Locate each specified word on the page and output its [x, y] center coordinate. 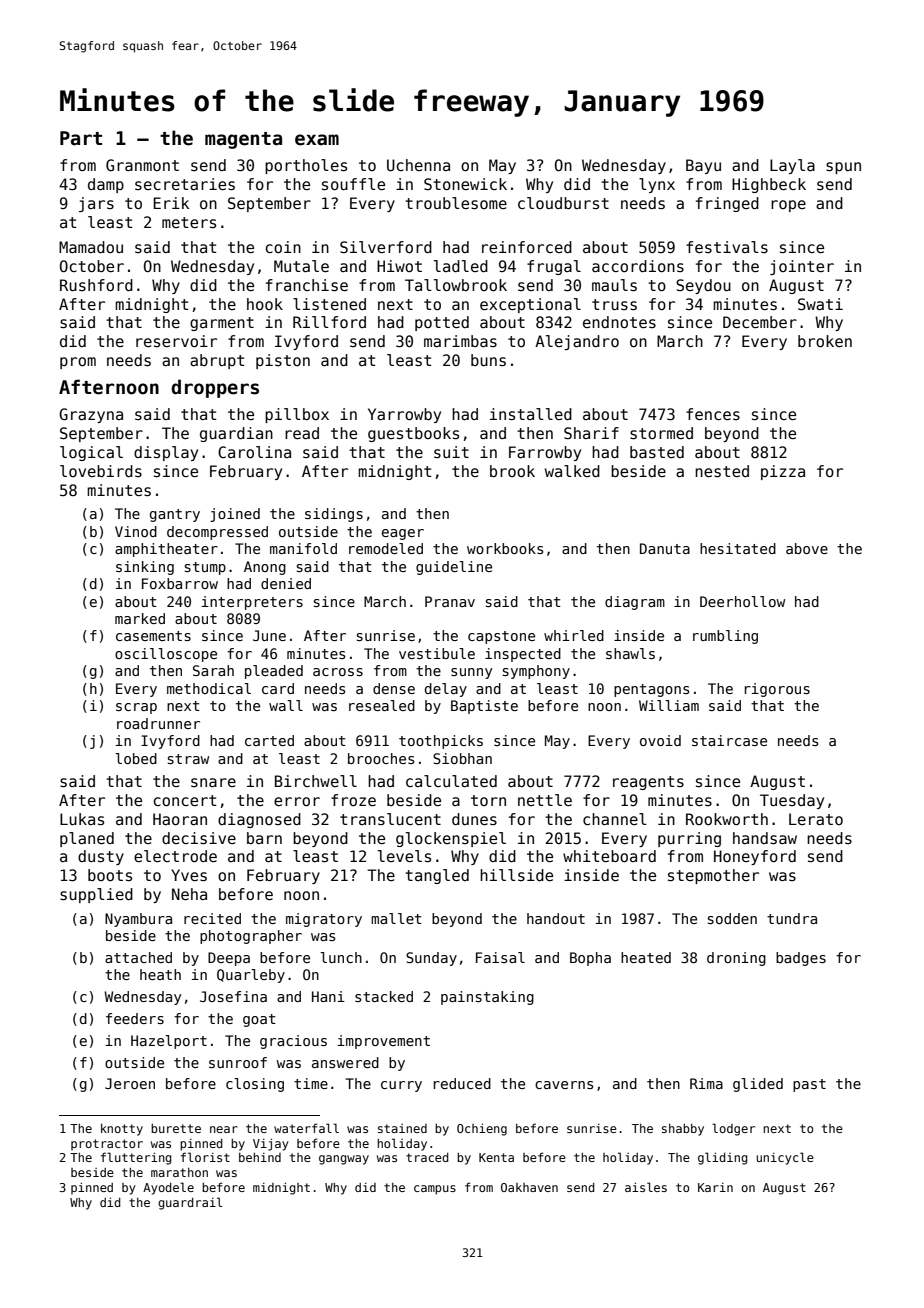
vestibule [437, 653]
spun [843, 168]
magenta [243, 140]
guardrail [190, 1203]
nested [722, 471]
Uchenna [418, 165]
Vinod [136, 531]
